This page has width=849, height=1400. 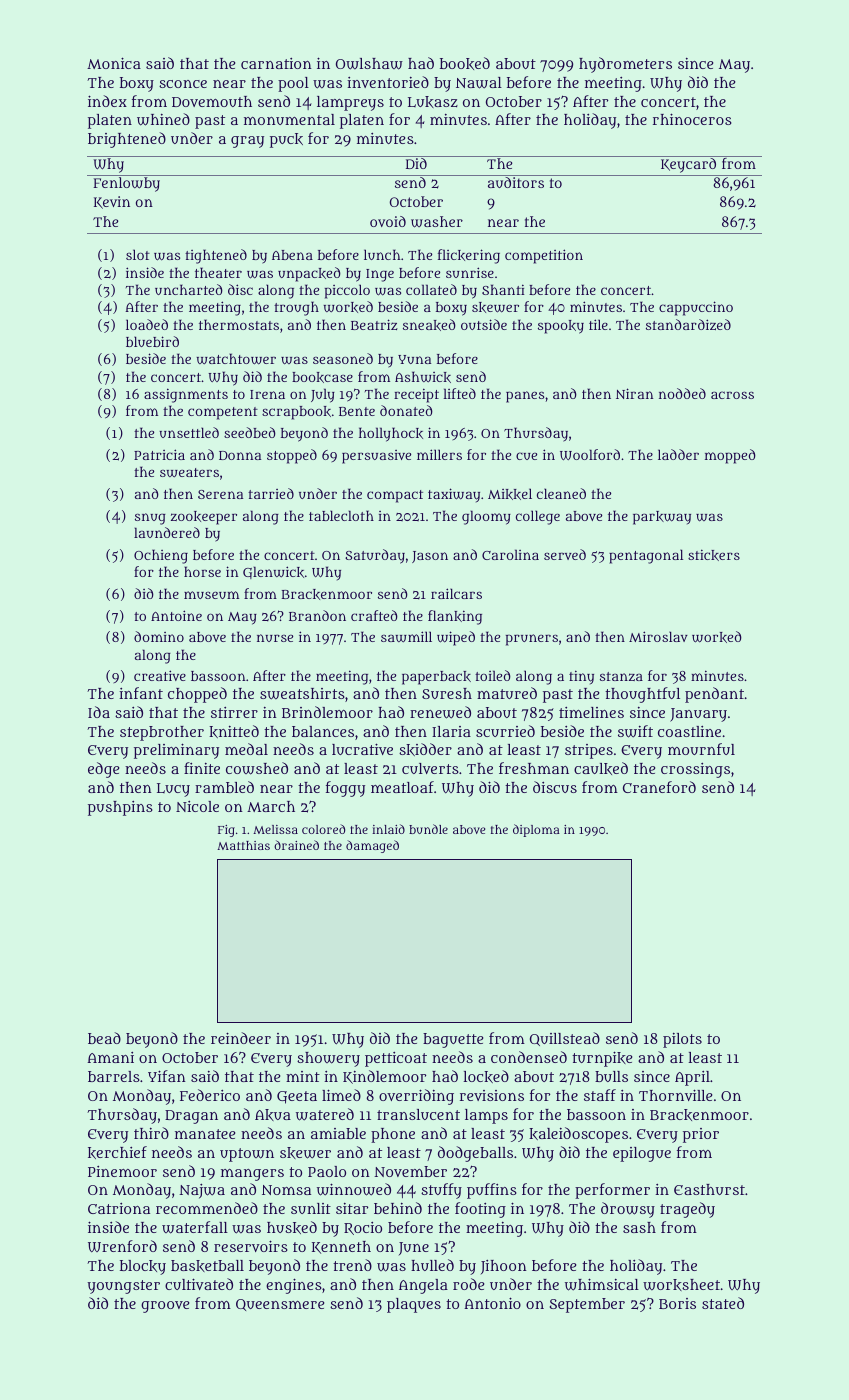 What do you see at coordinates (642, 695) in the page?
I see `thoughtful` at bounding box center [642, 695].
